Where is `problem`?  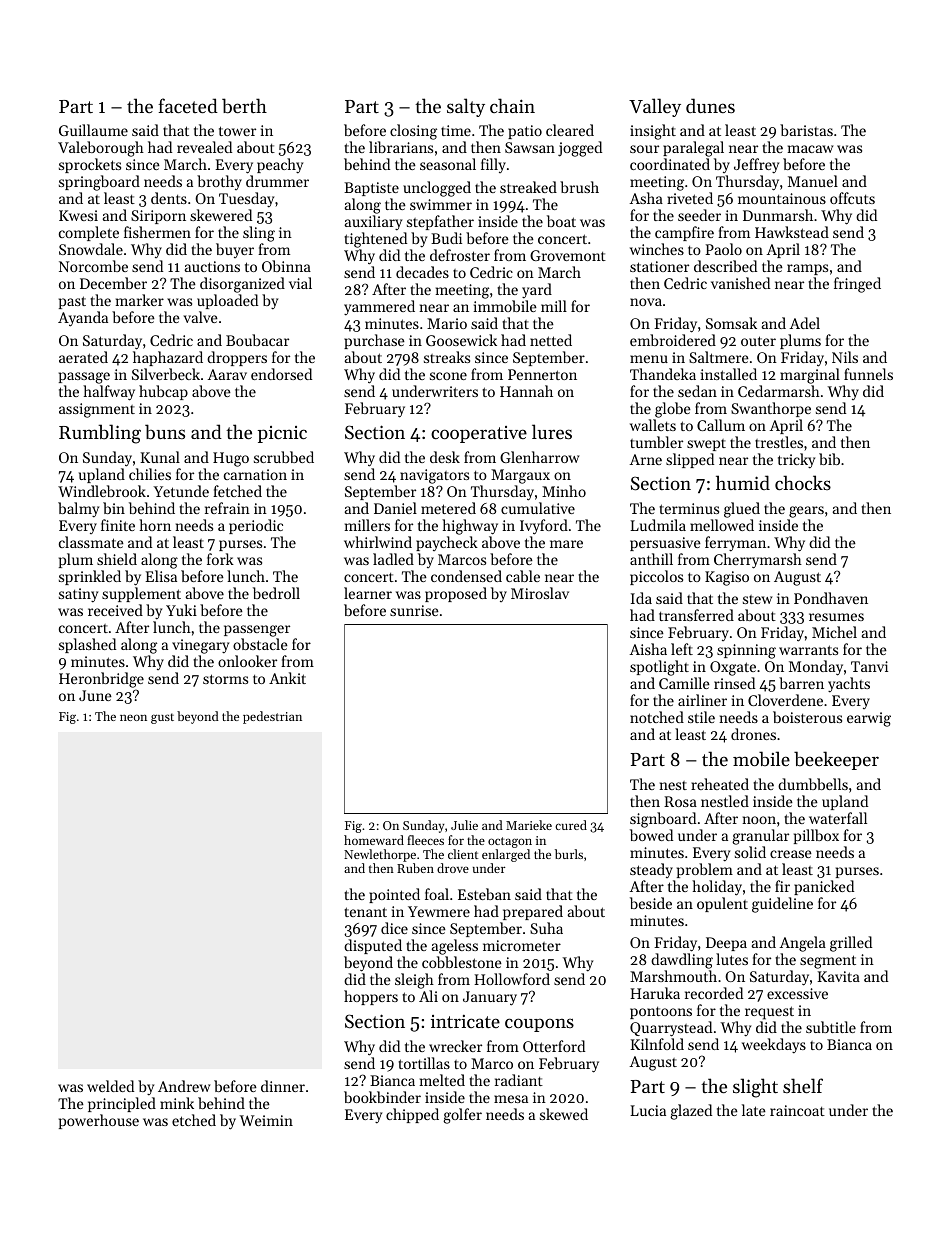
problem is located at coordinates (705, 870).
